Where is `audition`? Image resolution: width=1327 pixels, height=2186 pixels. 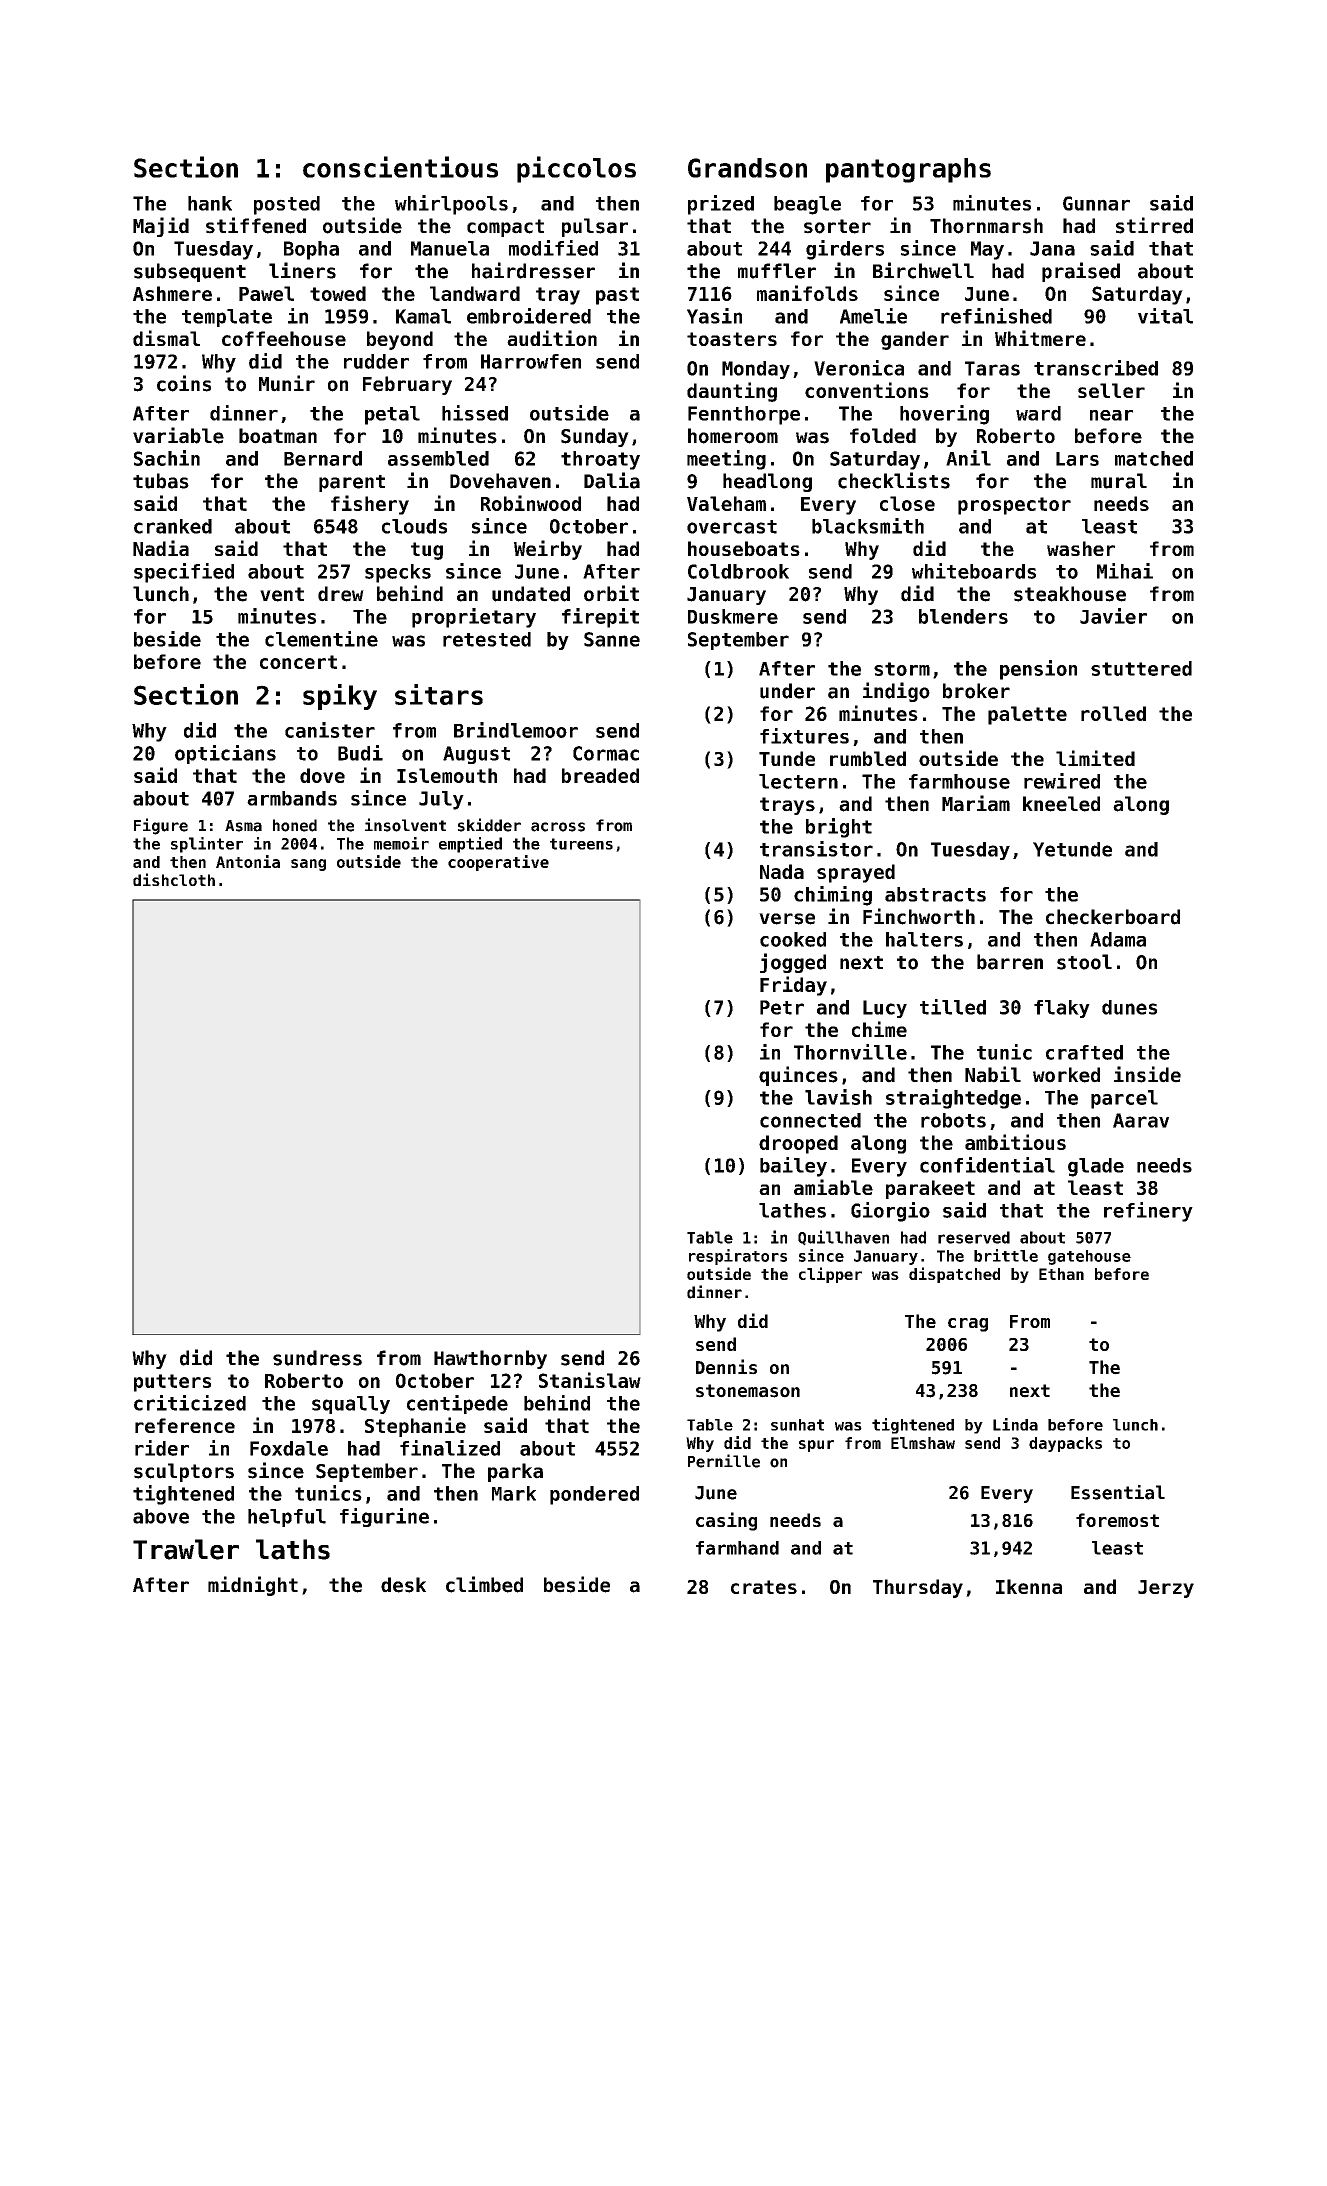
audition is located at coordinates (552, 338).
